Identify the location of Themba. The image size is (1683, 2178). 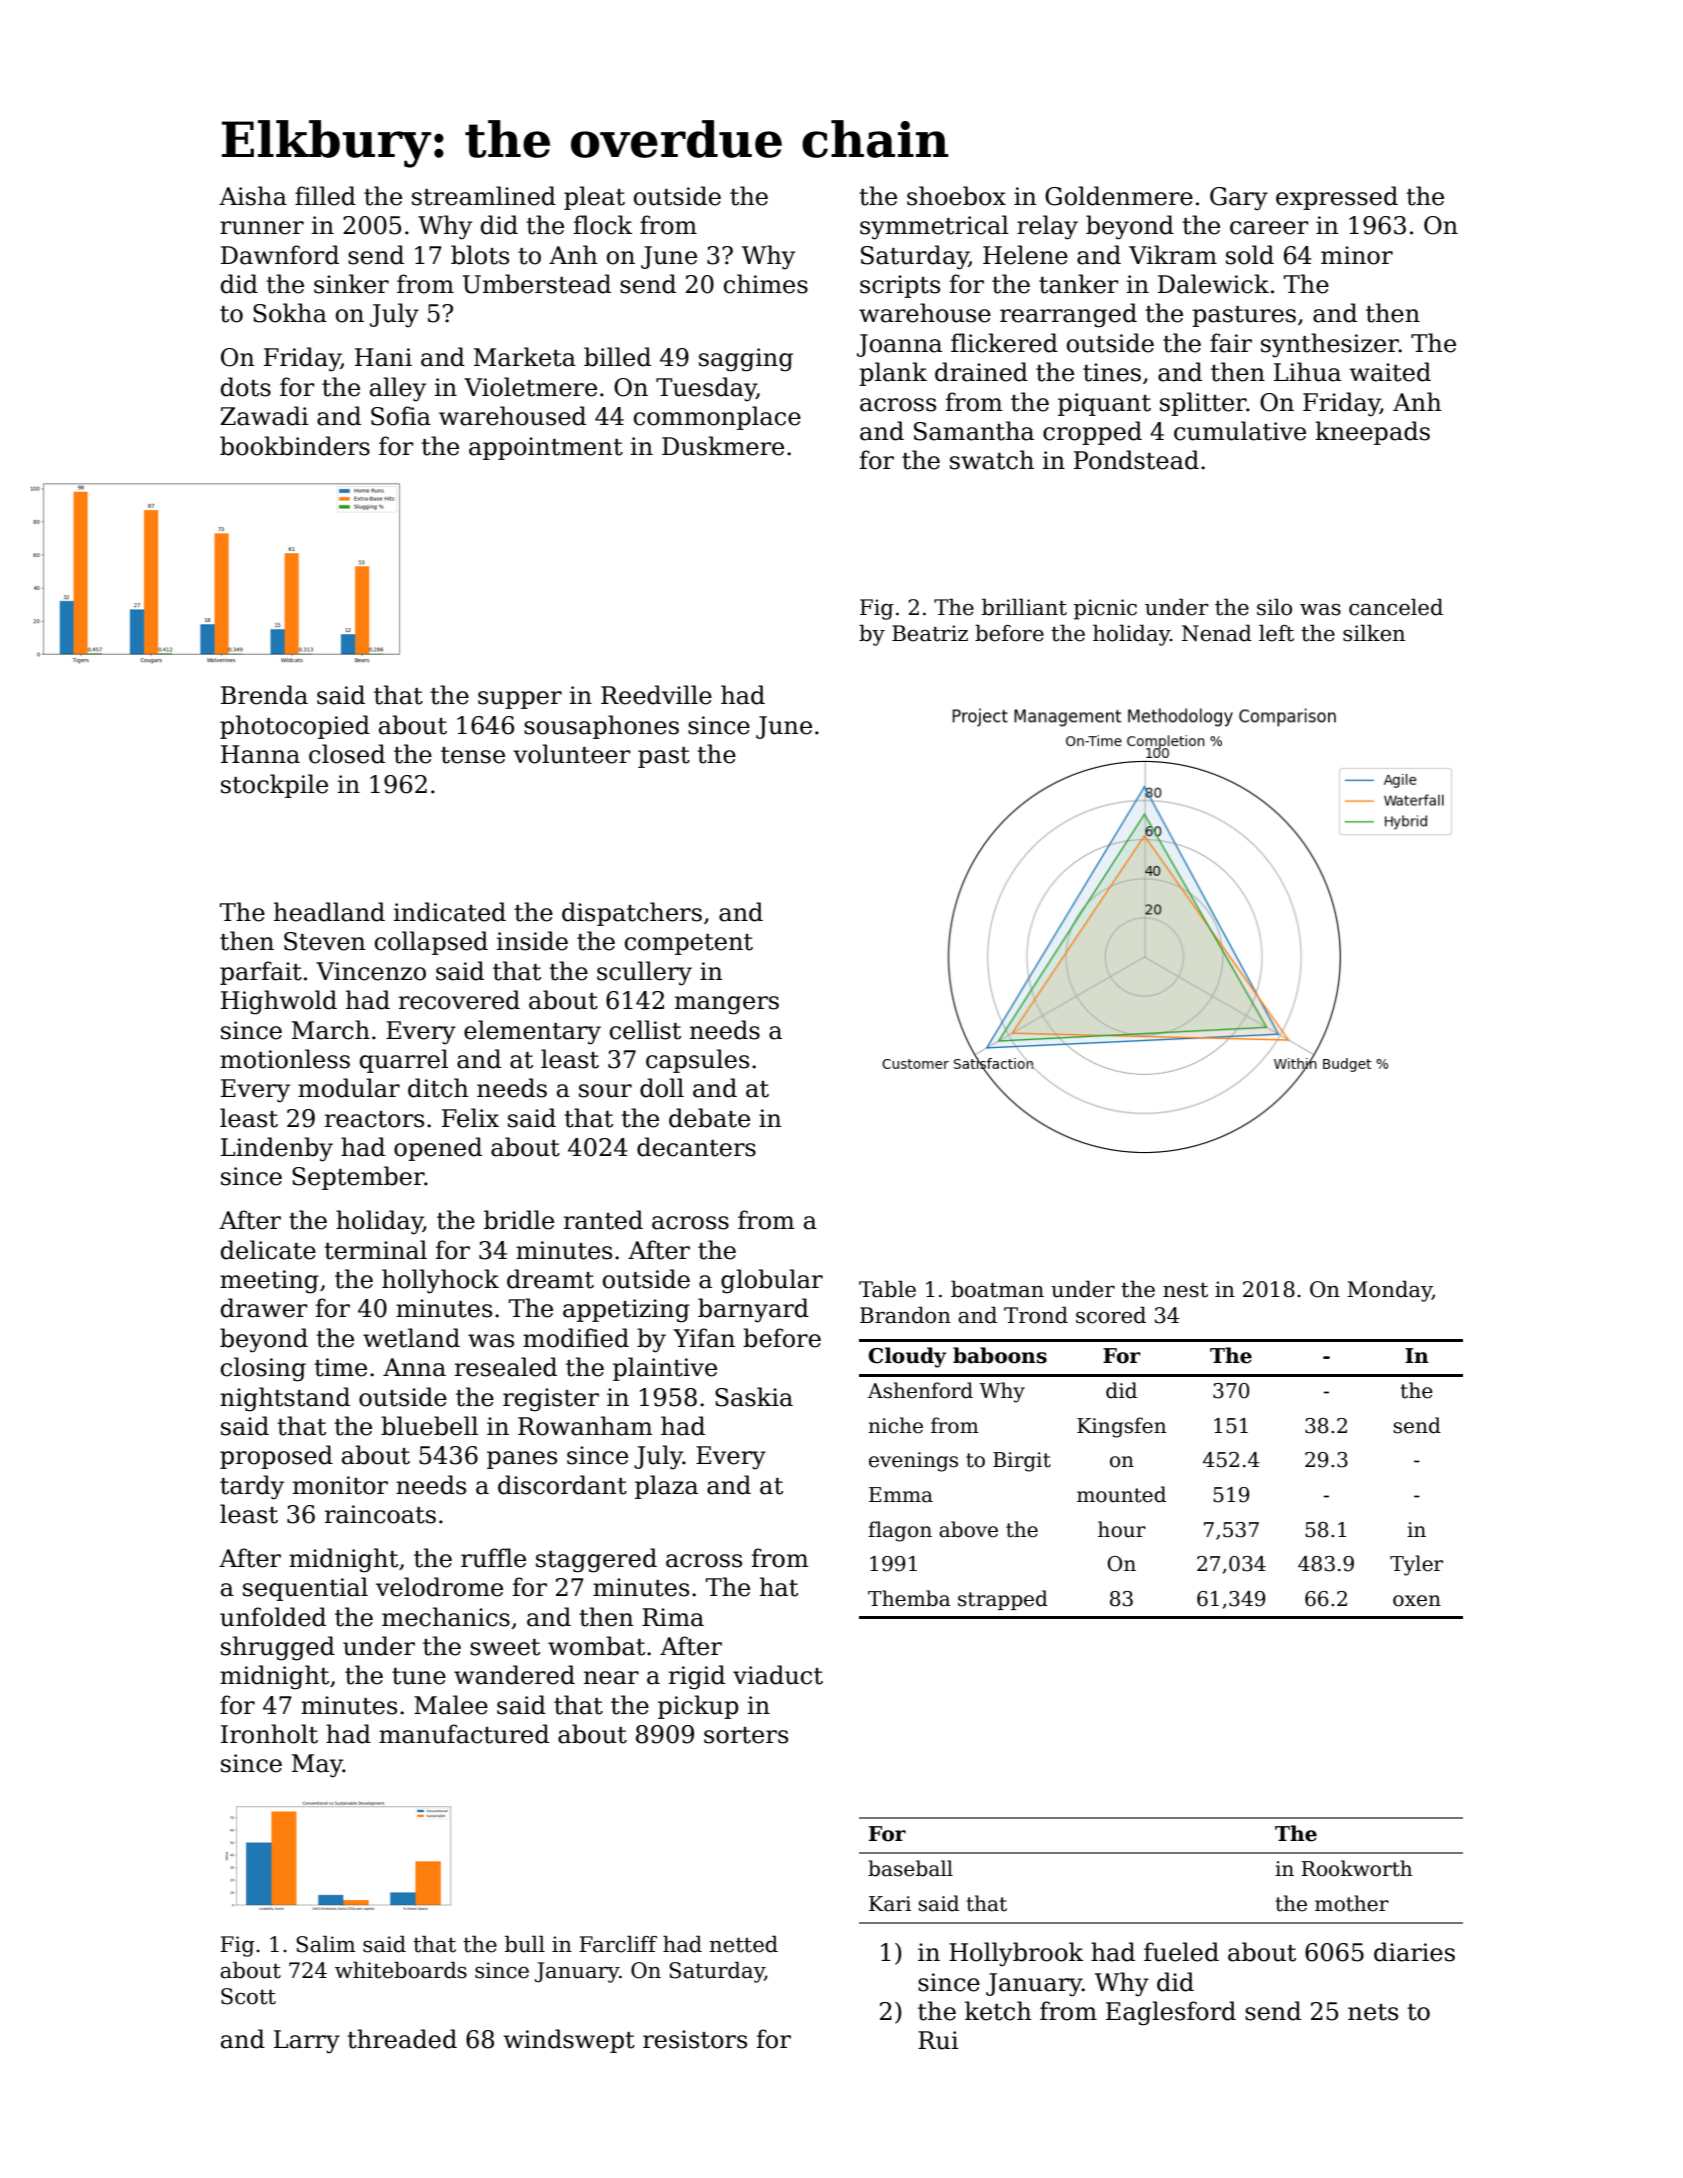
(909, 1598).
